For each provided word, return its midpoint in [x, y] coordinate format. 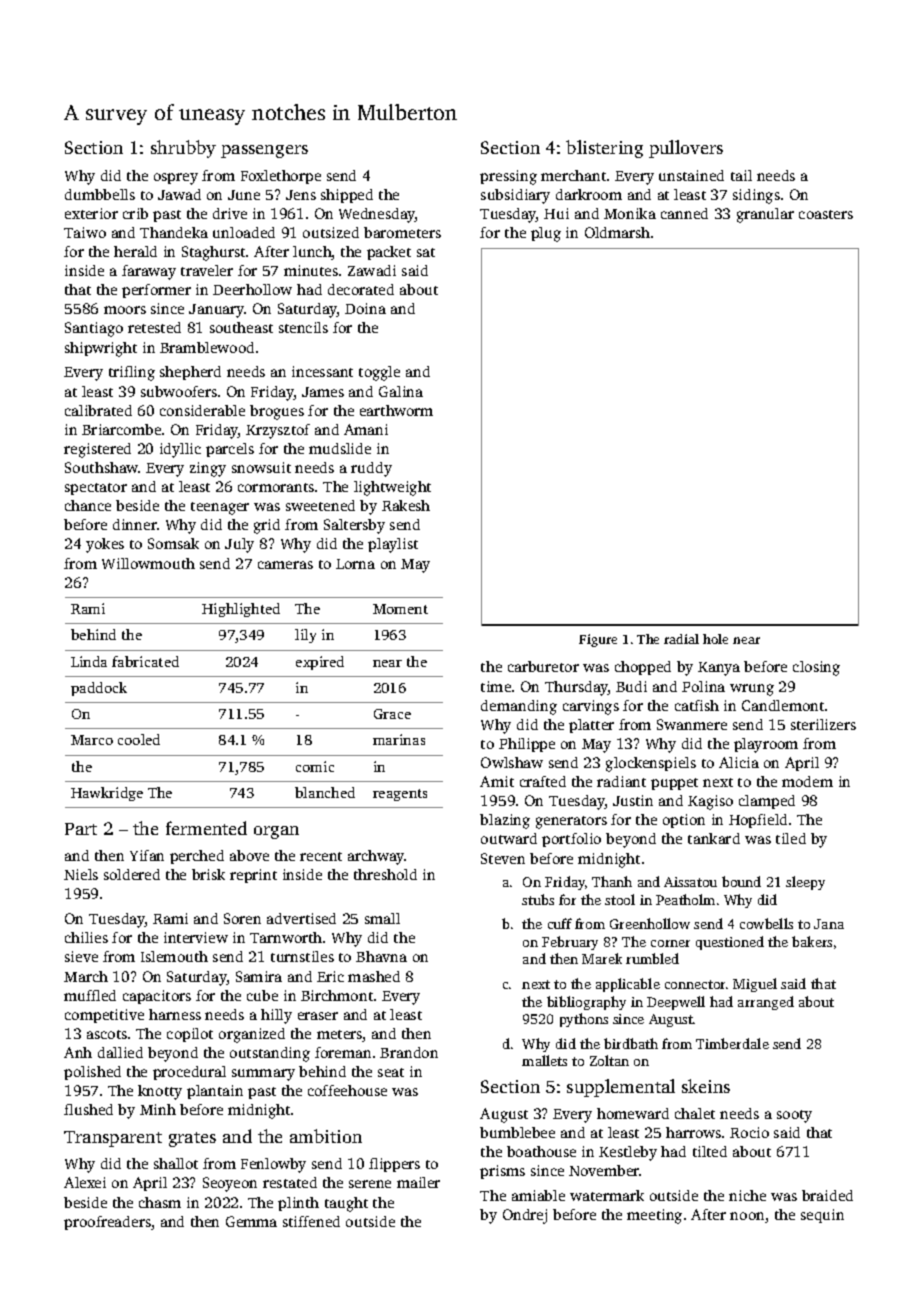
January [217, 311]
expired [320, 663]
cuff [560, 923]
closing [816, 668]
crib [135, 213]
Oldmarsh [617, 232]
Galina [401, 391]
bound [741, 881]
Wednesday [377, 215]
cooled [139, 739]
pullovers [686, 149]
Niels [81, 874]
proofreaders [107, 1223]
